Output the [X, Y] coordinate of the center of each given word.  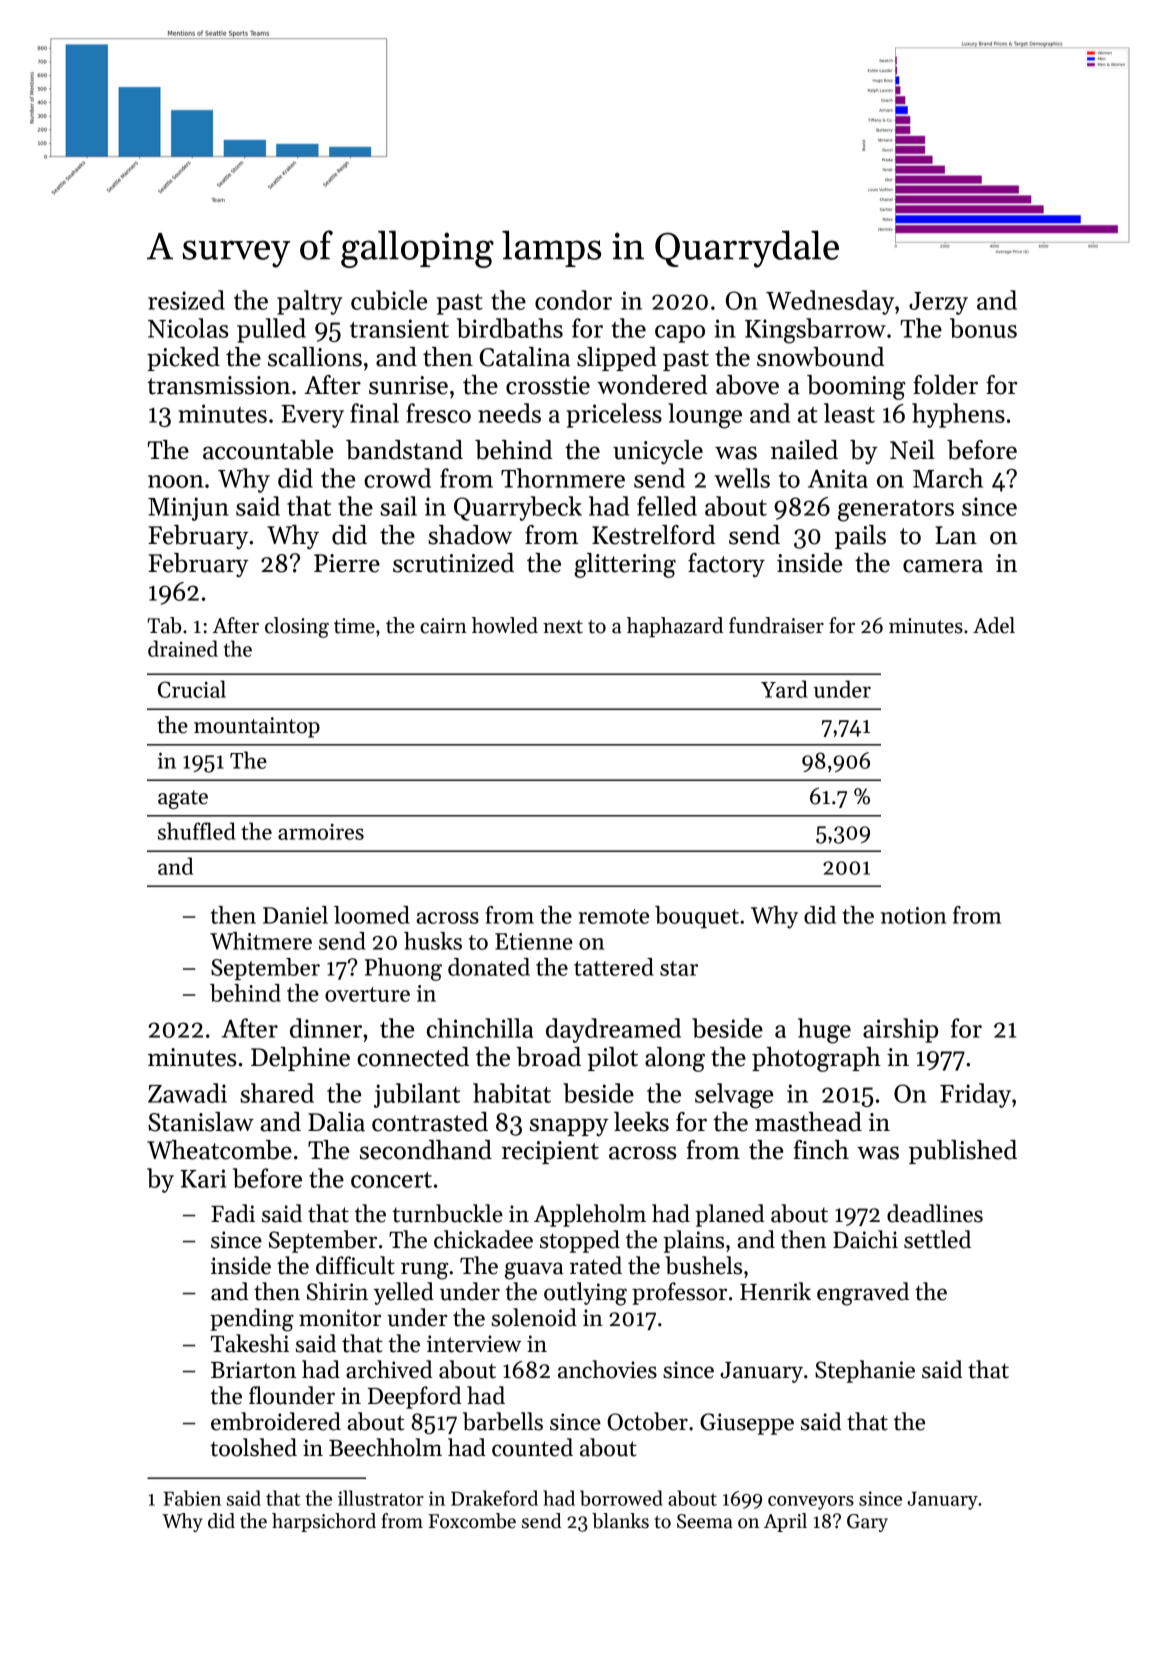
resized [186, 300]
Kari [203, 1178]
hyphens [958, 415]
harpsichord [324, 1522]
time [354, 626]
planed [729, 1215]
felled [667, 506]
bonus [983, 328]
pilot [612, 1059]
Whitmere [261, 941]
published [963, 1152]
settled [937, 1239]
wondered [652, 385]
